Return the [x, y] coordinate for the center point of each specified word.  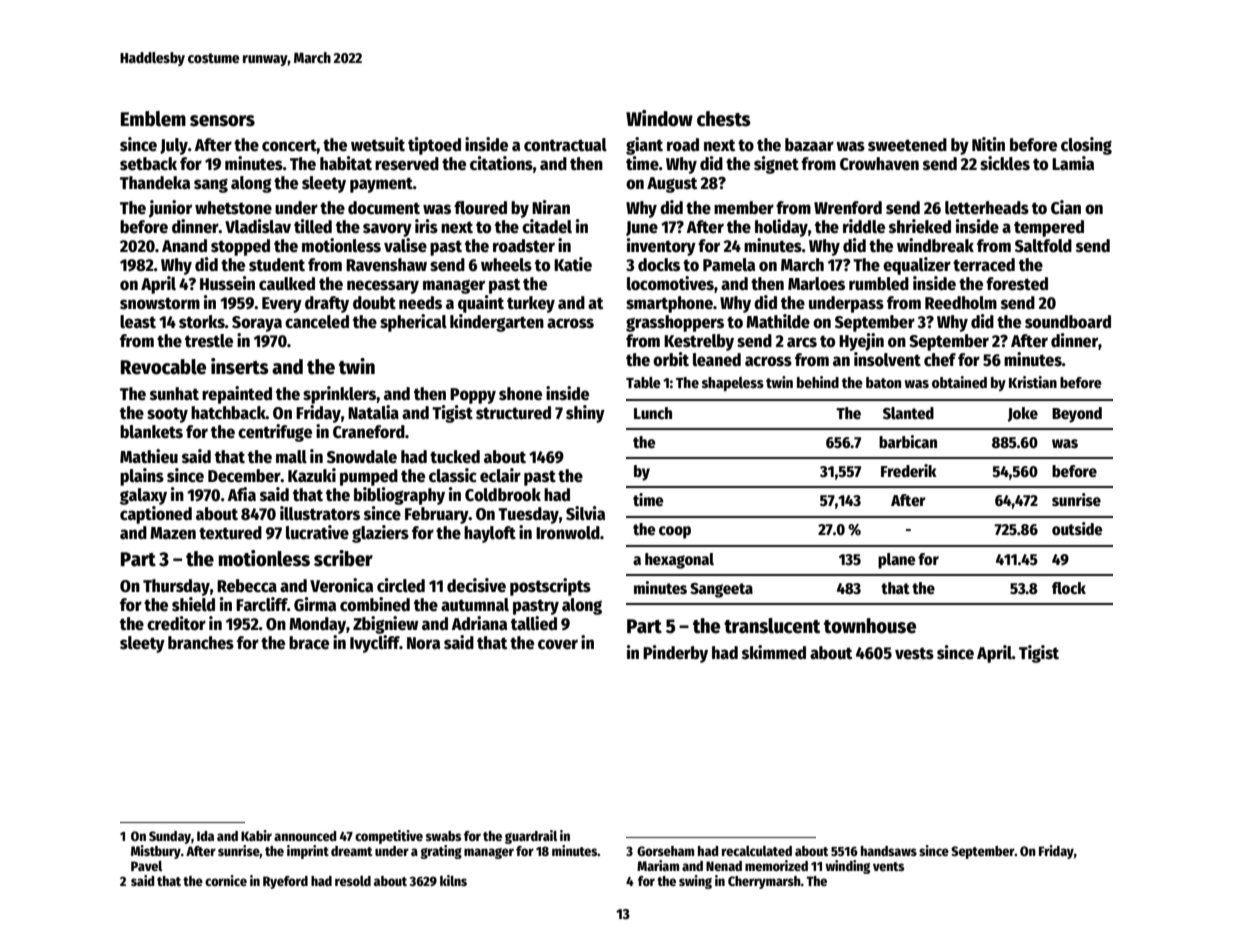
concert [289, 145]
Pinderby [675, 654]
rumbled [879, 284]
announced [305, 836]
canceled [317, 322]
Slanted [908, 413]
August [672, 185]
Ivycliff [375, 644]
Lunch [653, 413]
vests [914, 653]
